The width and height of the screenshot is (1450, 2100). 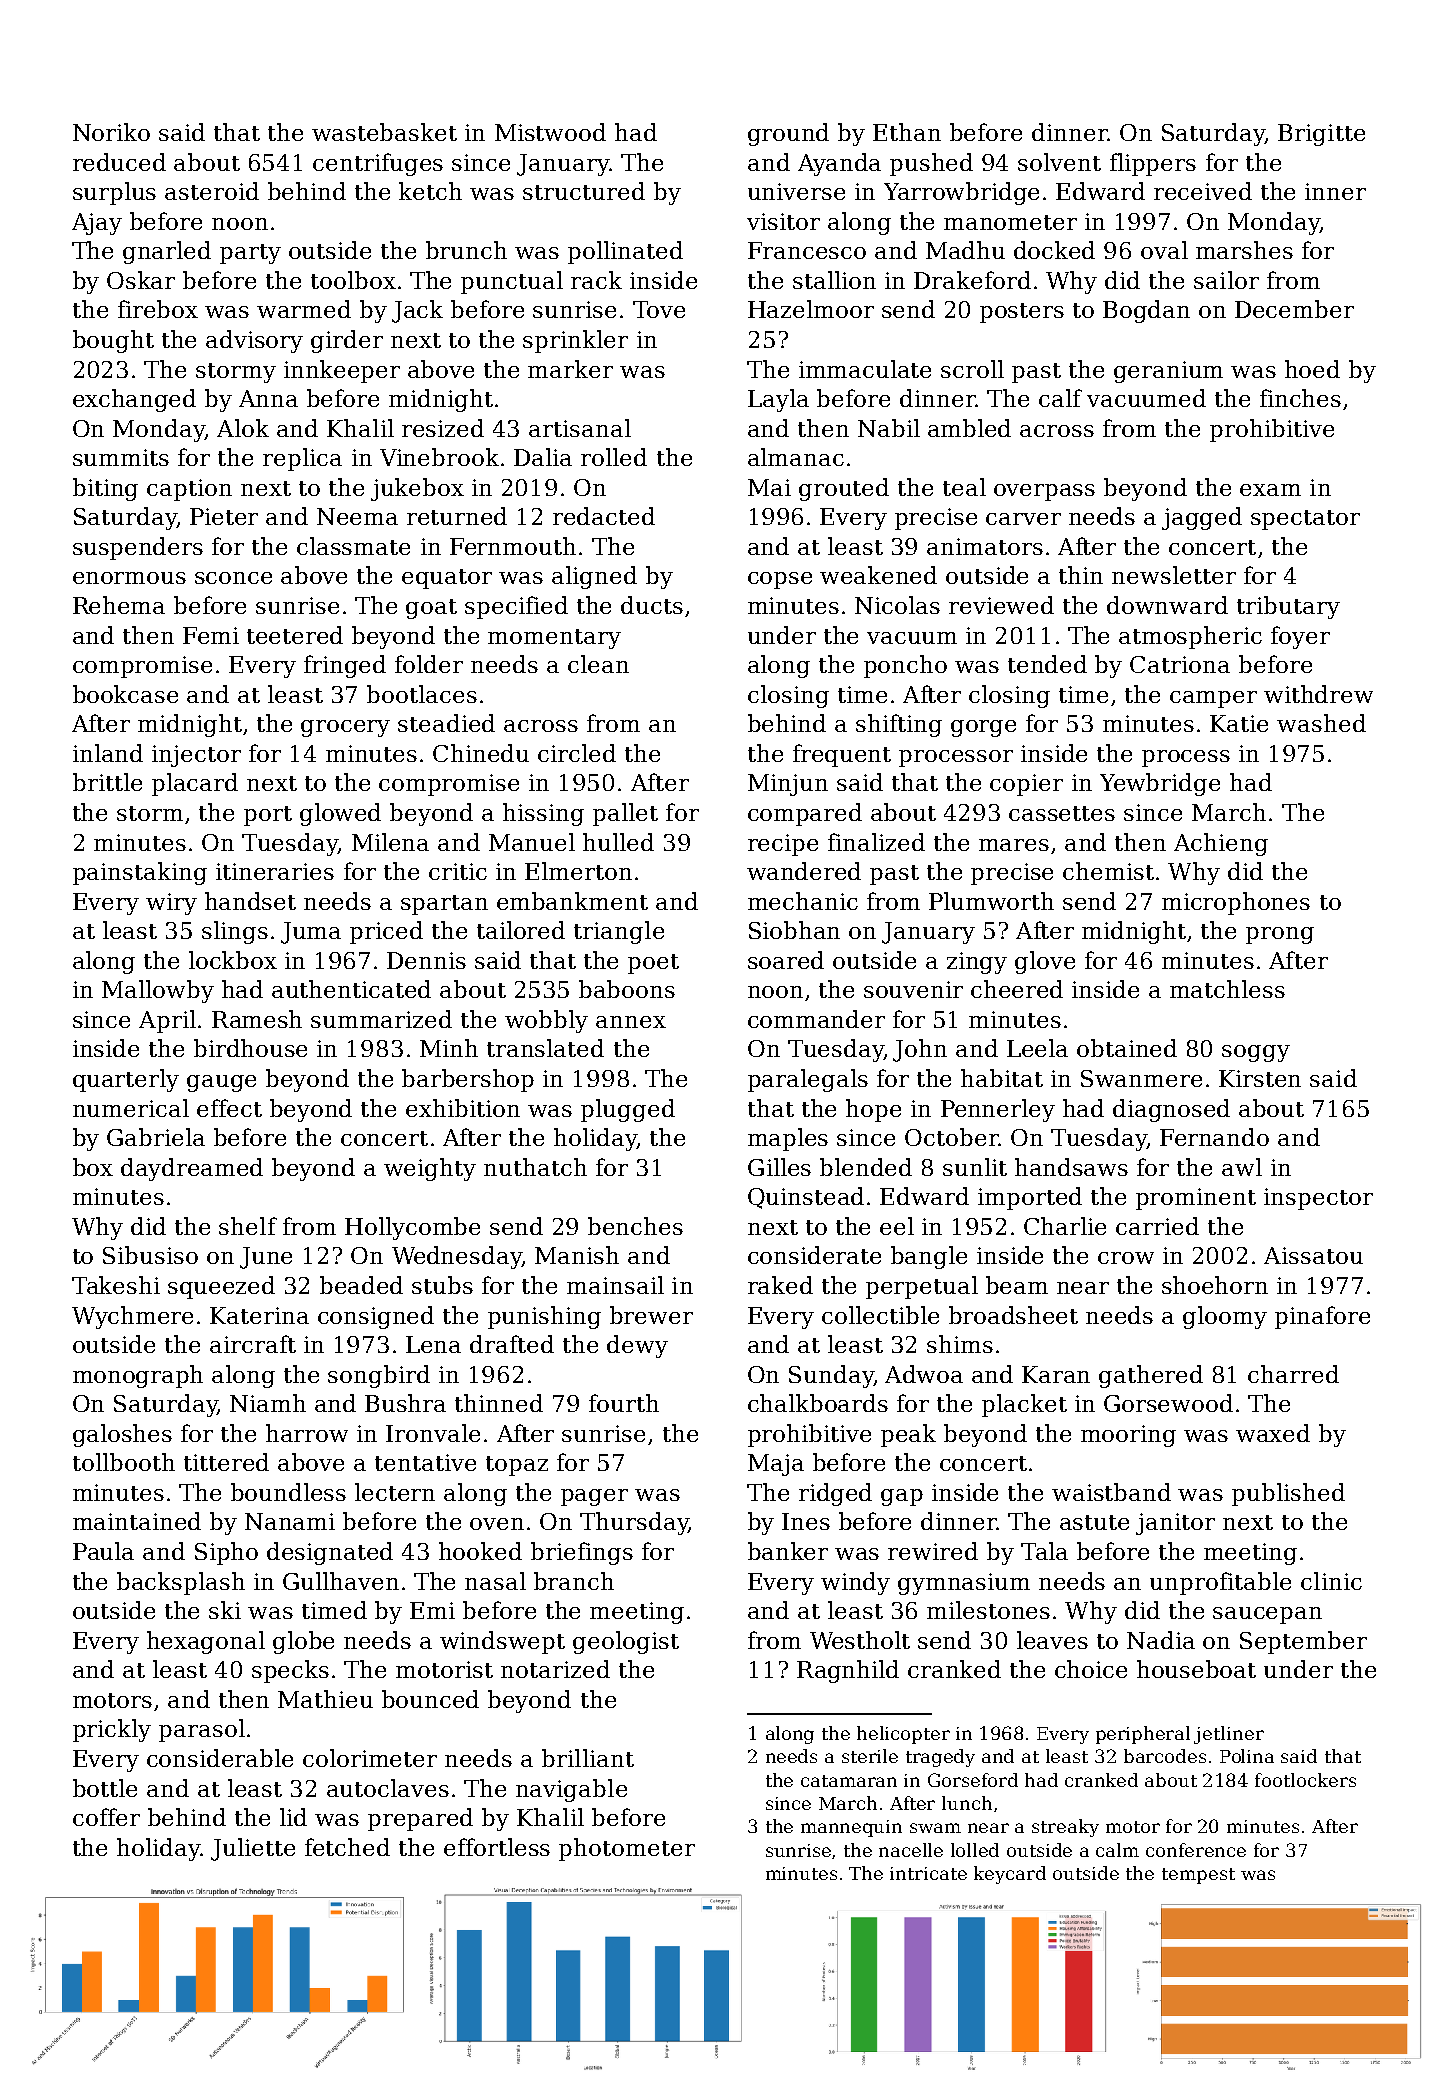 What do you see at coordinates (141, 280) in the screenshot?
I see `Oskar` at bounding box center [141, 280].
